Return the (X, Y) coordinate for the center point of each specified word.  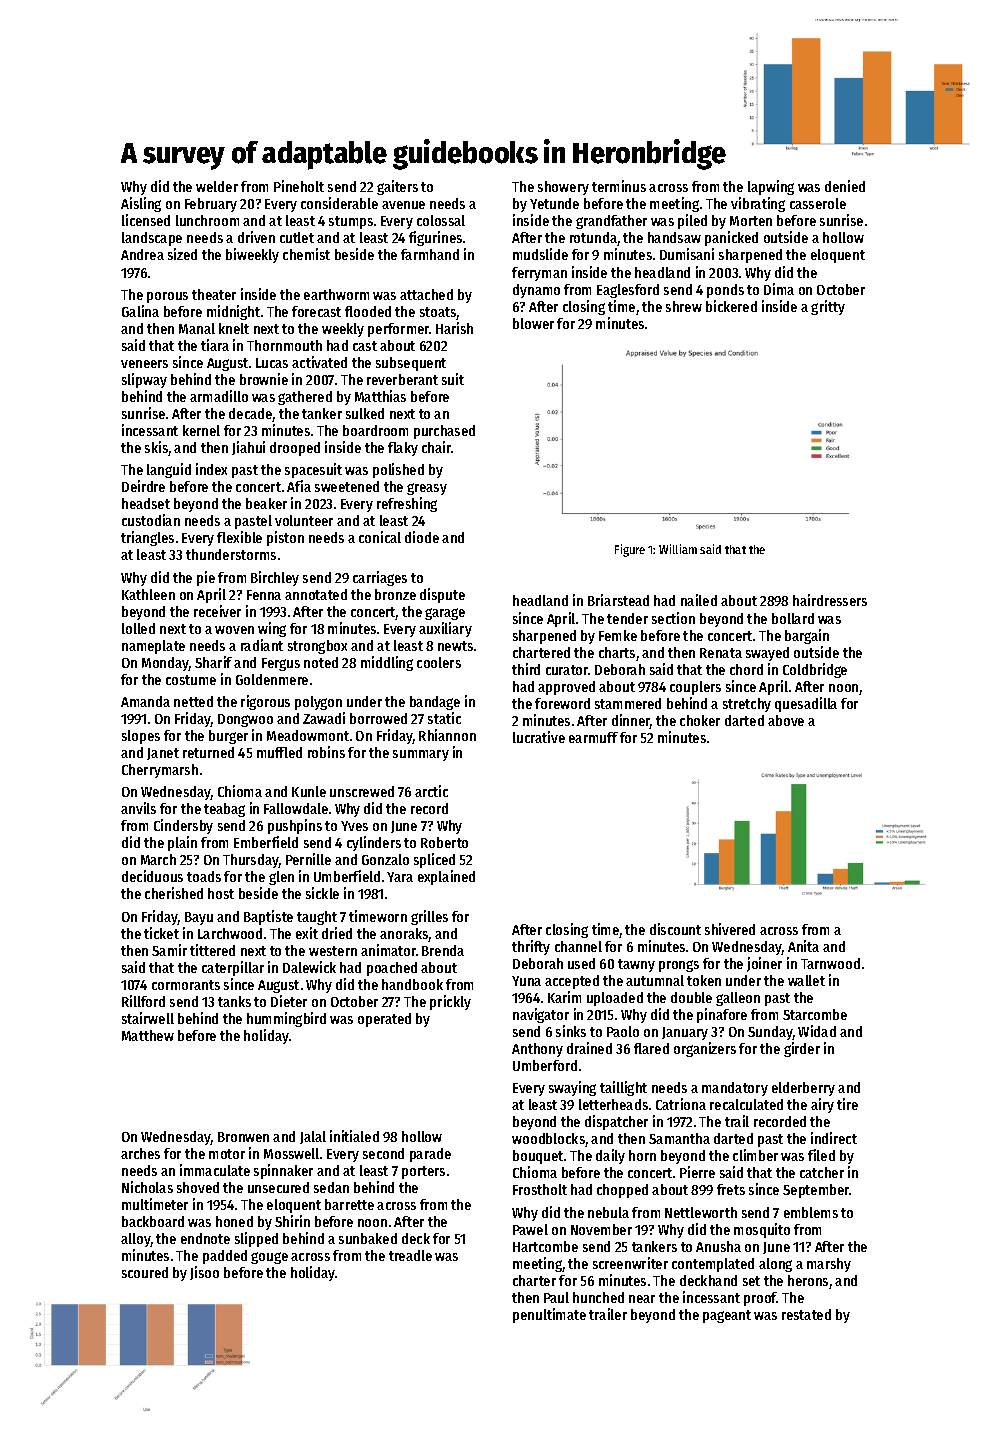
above (786, 720)
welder (217, 186)
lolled (138, 628)
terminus (619, 186)
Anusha (718, 1246)
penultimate (549, 1315)
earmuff (593, 737)
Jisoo (204, 1273)
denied (845, 186)
